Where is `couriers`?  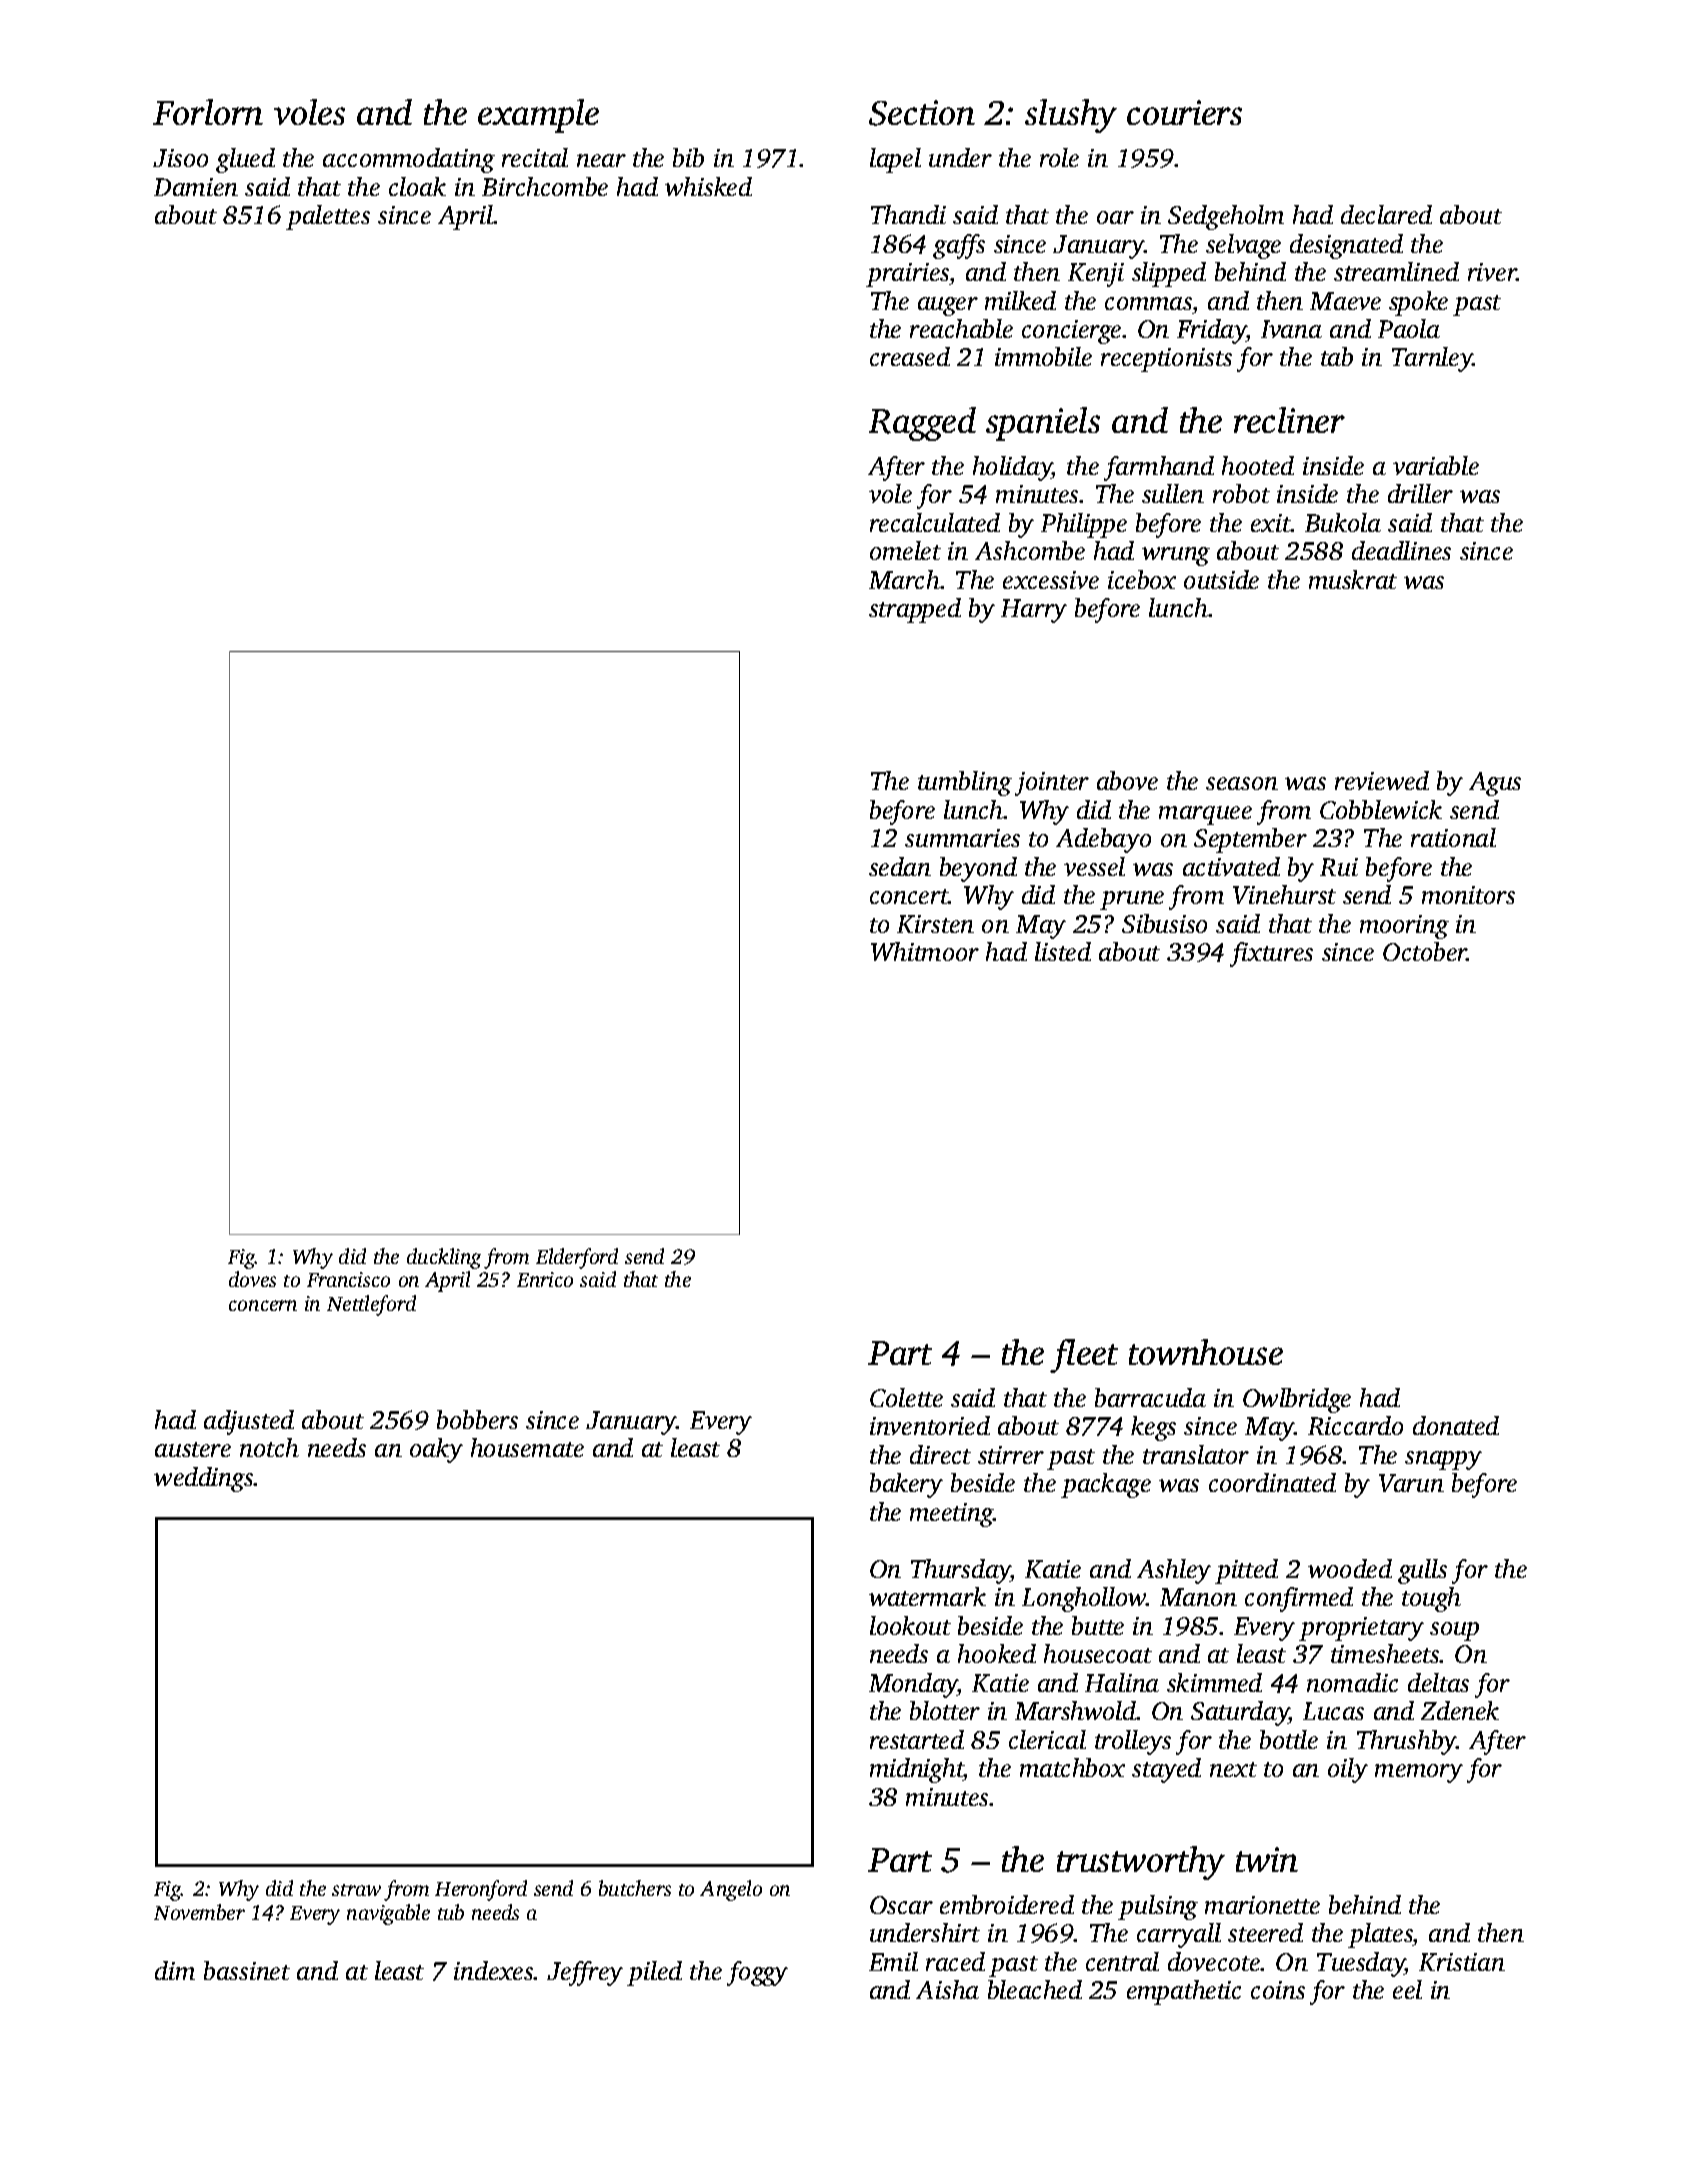 couriers is located at coordinates (1184, 112).
